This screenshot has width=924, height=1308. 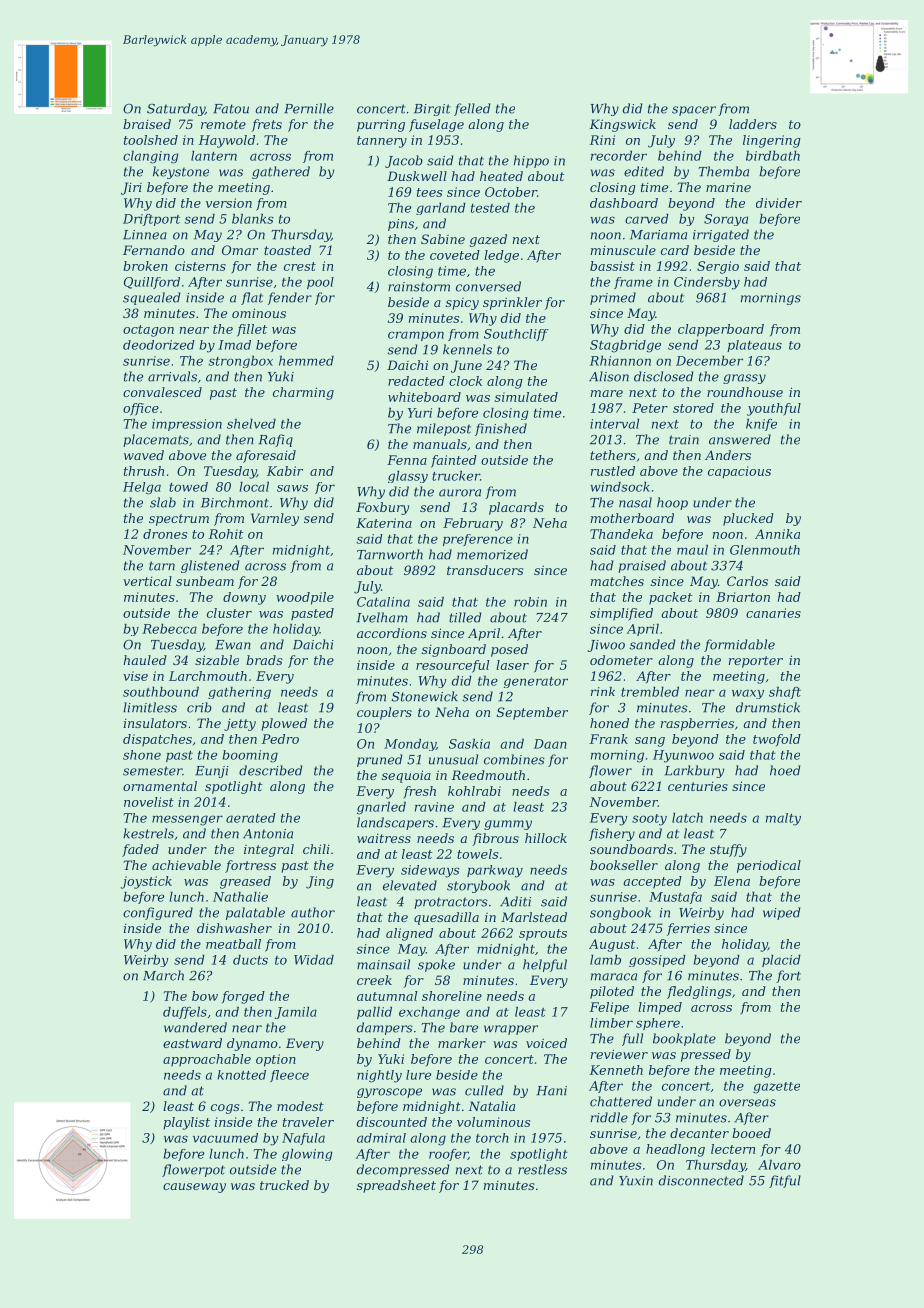 What do you see at coordinates (147, 124) in the screenshot?
I see `braised` at bounding box center [147, 124].
